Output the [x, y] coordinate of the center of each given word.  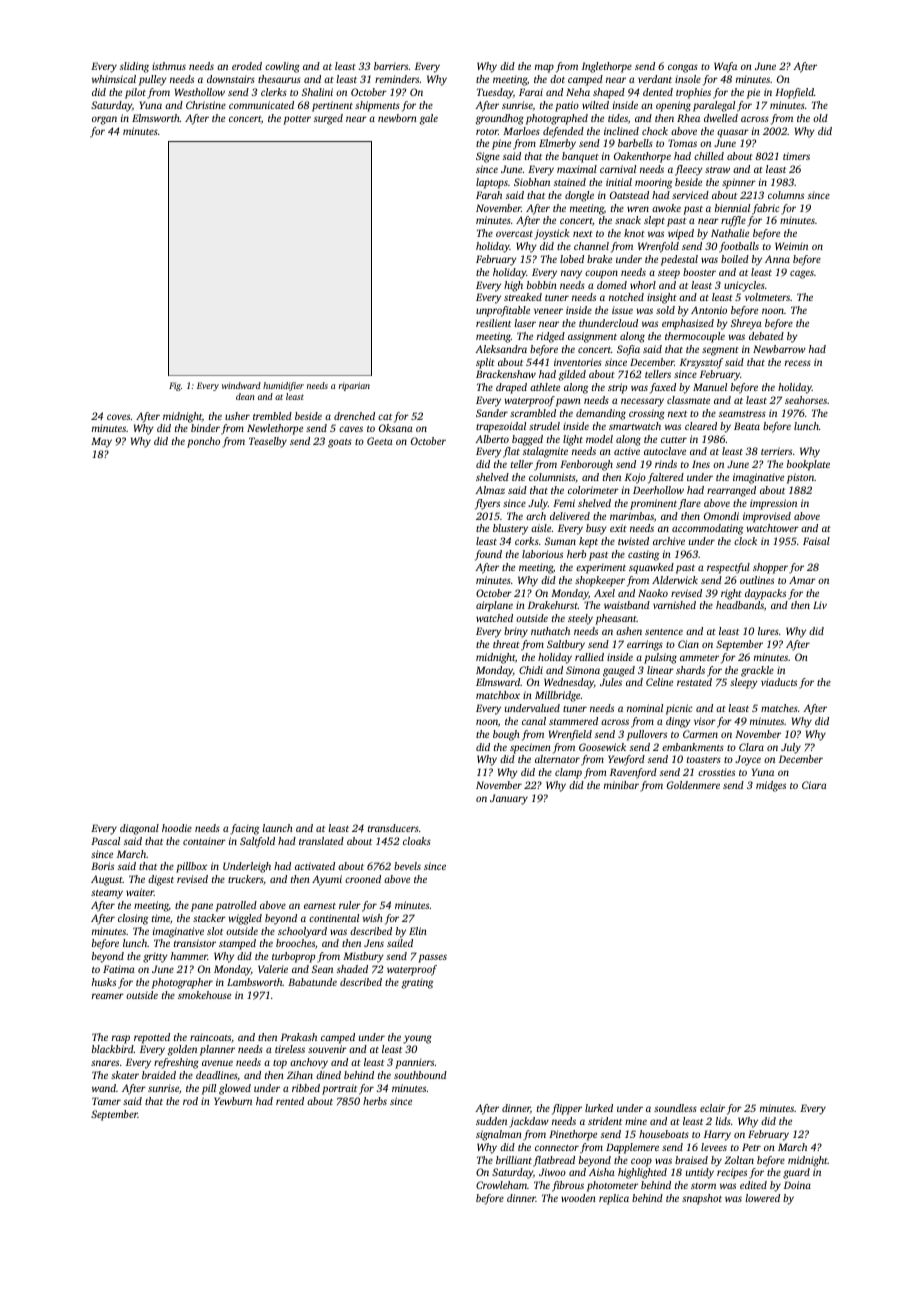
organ [104, 120]
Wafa [725, 67]
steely [580, 619]
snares [105, 1063]
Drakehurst [553, 605]
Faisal [816, 541]
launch [278, 828]
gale [429, 119]
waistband [627, 605]
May [101, 442]
